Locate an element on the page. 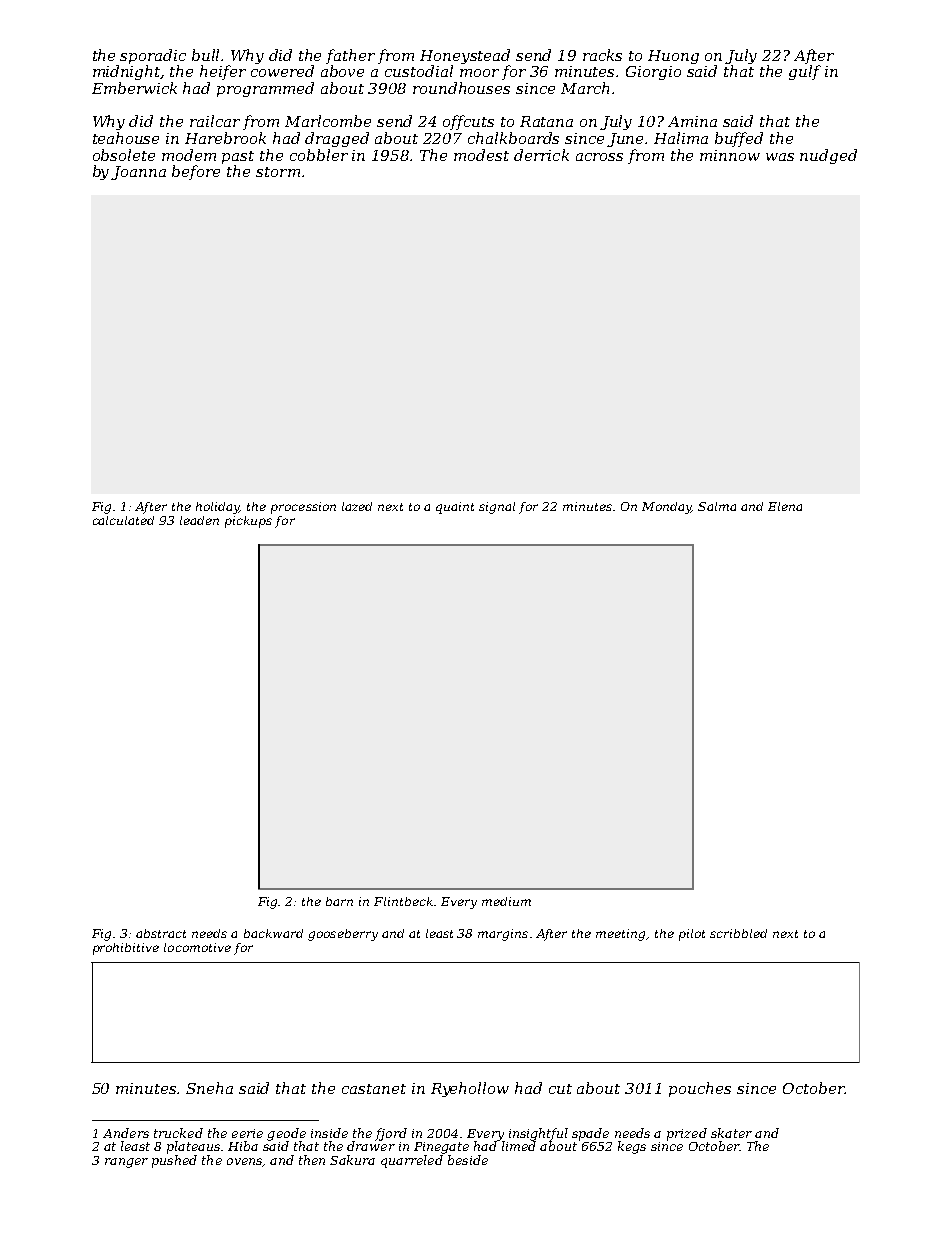  Ryehollow is located at coordinates (470, 1089).
